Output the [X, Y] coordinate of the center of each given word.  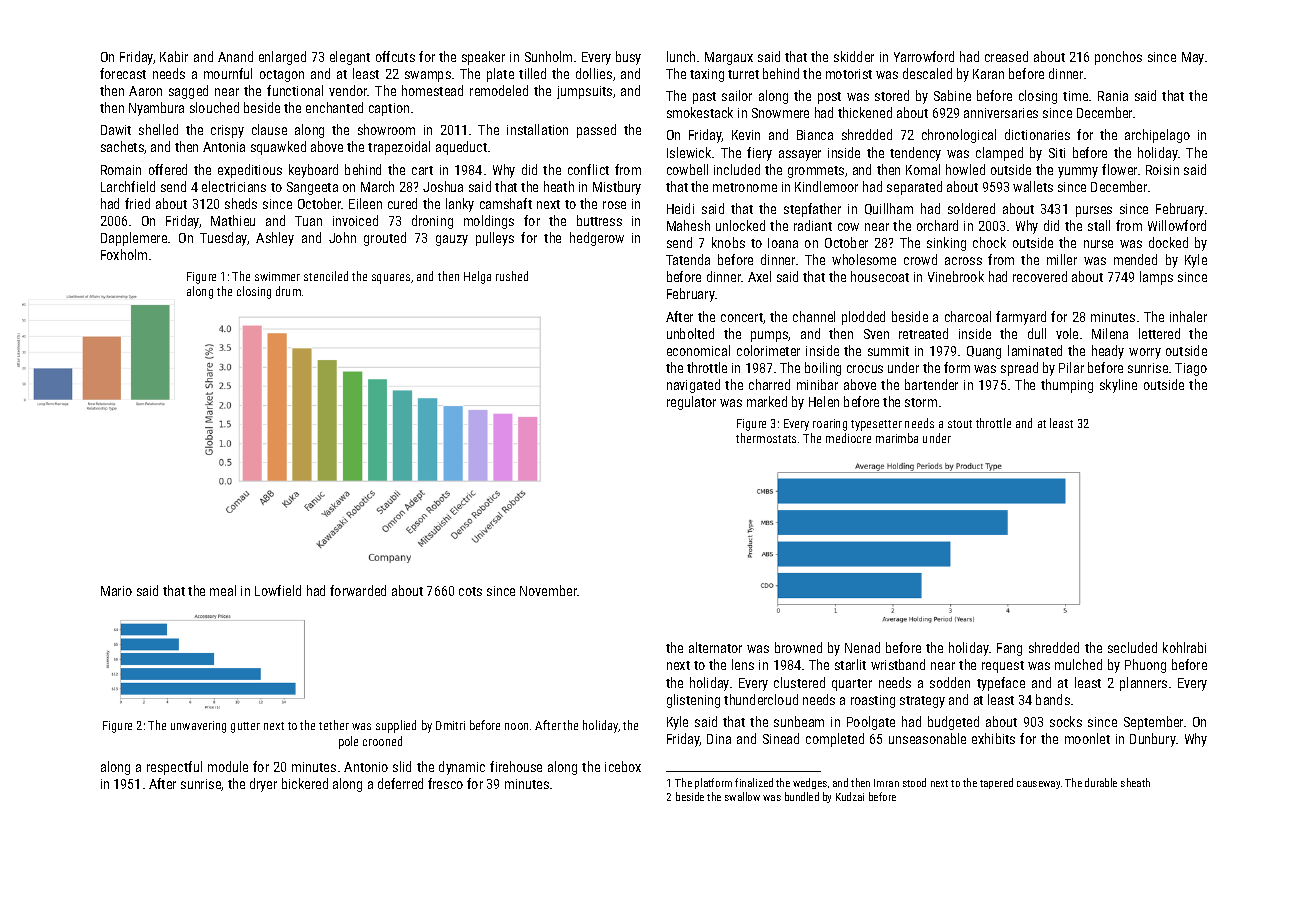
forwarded [358, 590]
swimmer [277, 276]
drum [288, 291]
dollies [594, 73]
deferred [400, 783]
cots [470, 591]
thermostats [766, 438]
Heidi [680, 208]
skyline [1118, 386]
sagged [188, 92]
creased [1006, 56]
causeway [1038, 785]
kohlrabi [1184, 647]
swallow [742, 796]
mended [1135, 259]
